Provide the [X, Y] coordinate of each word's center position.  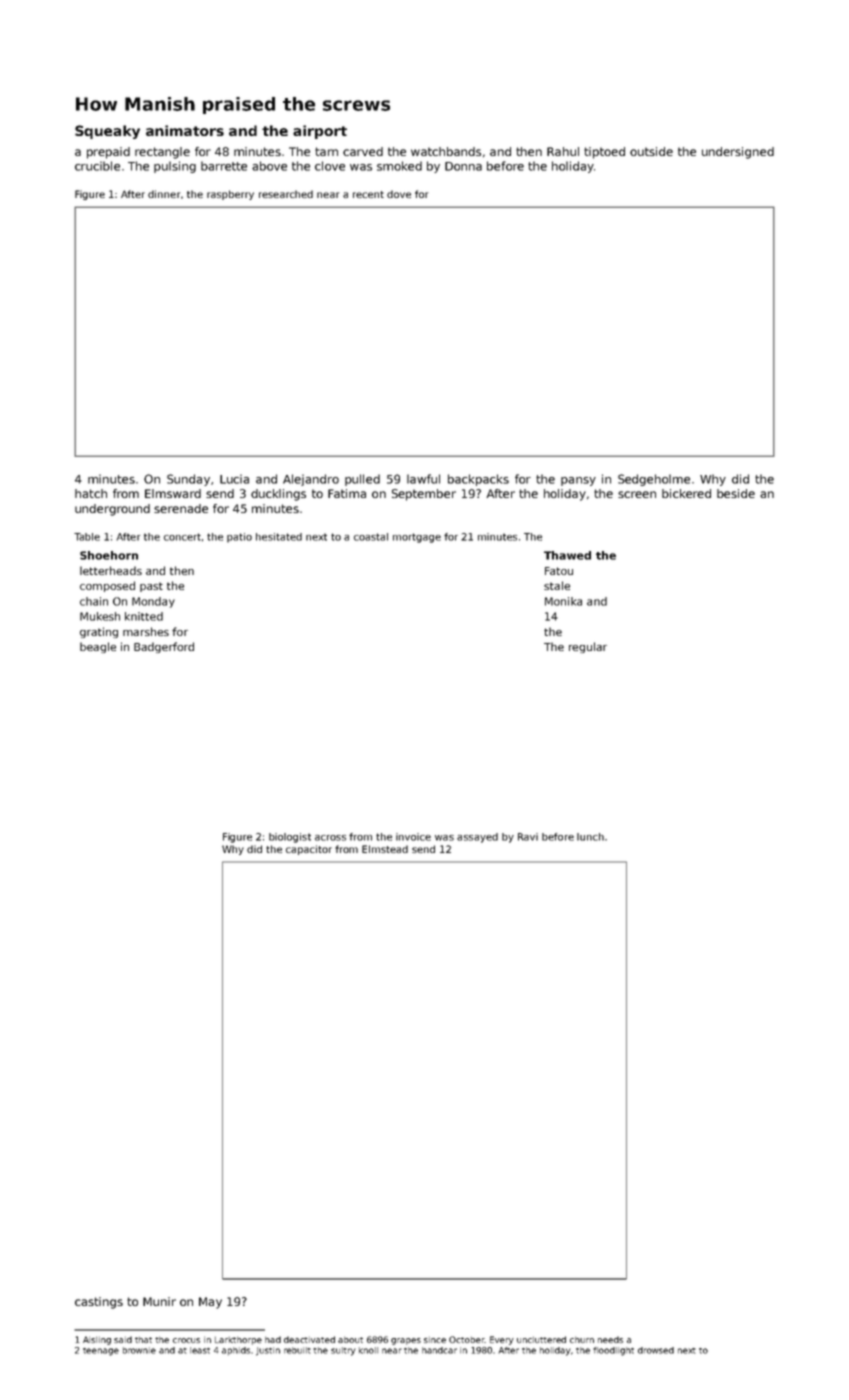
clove [330, 166]
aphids [236, 1351]
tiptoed [604, 153]
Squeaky [107, 132]
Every [502, 1340]
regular [588, 647]
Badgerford [164, 647]
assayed [477, 838]
